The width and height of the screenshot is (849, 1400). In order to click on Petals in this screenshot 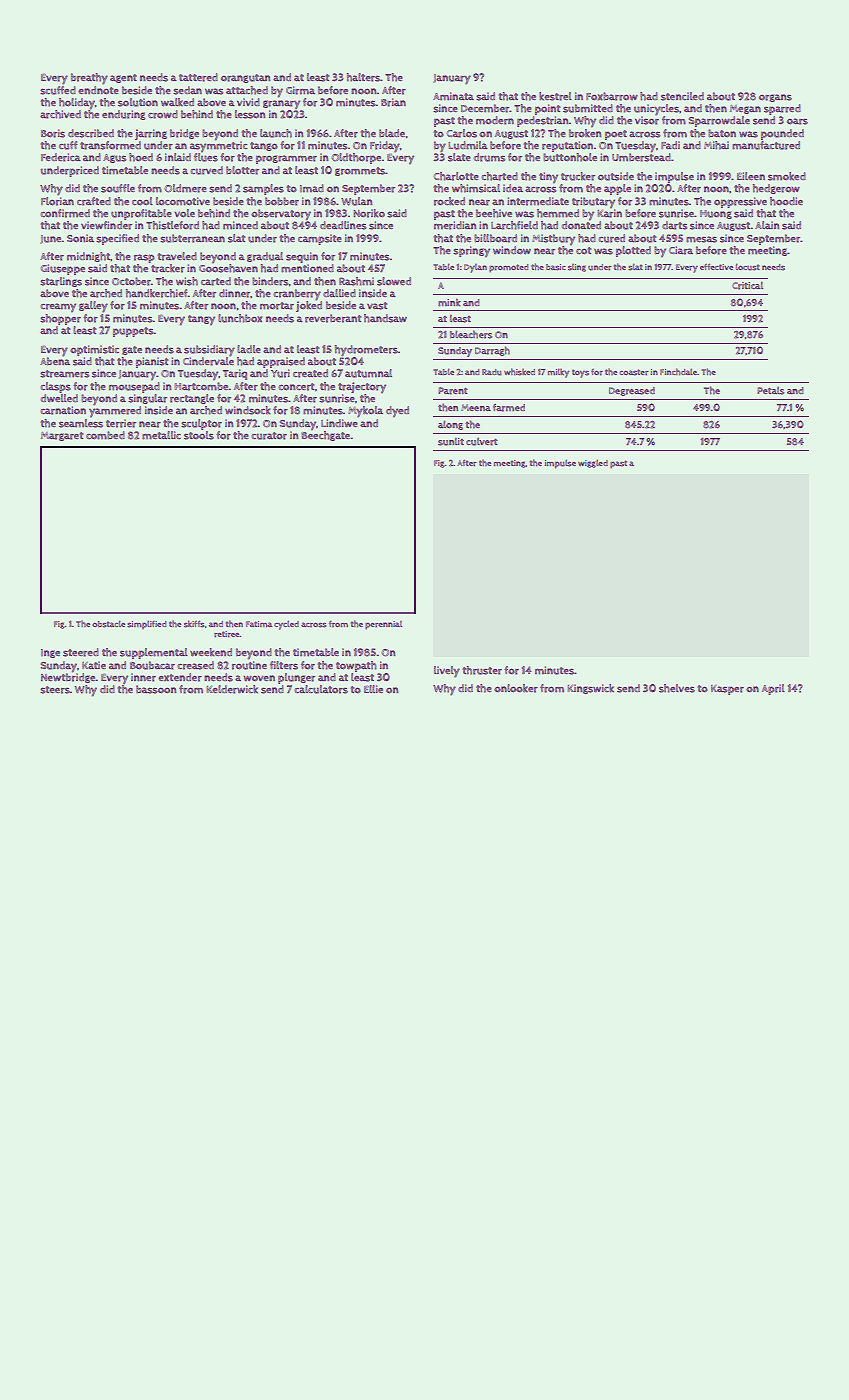, I will do `click(770, 391)`.
